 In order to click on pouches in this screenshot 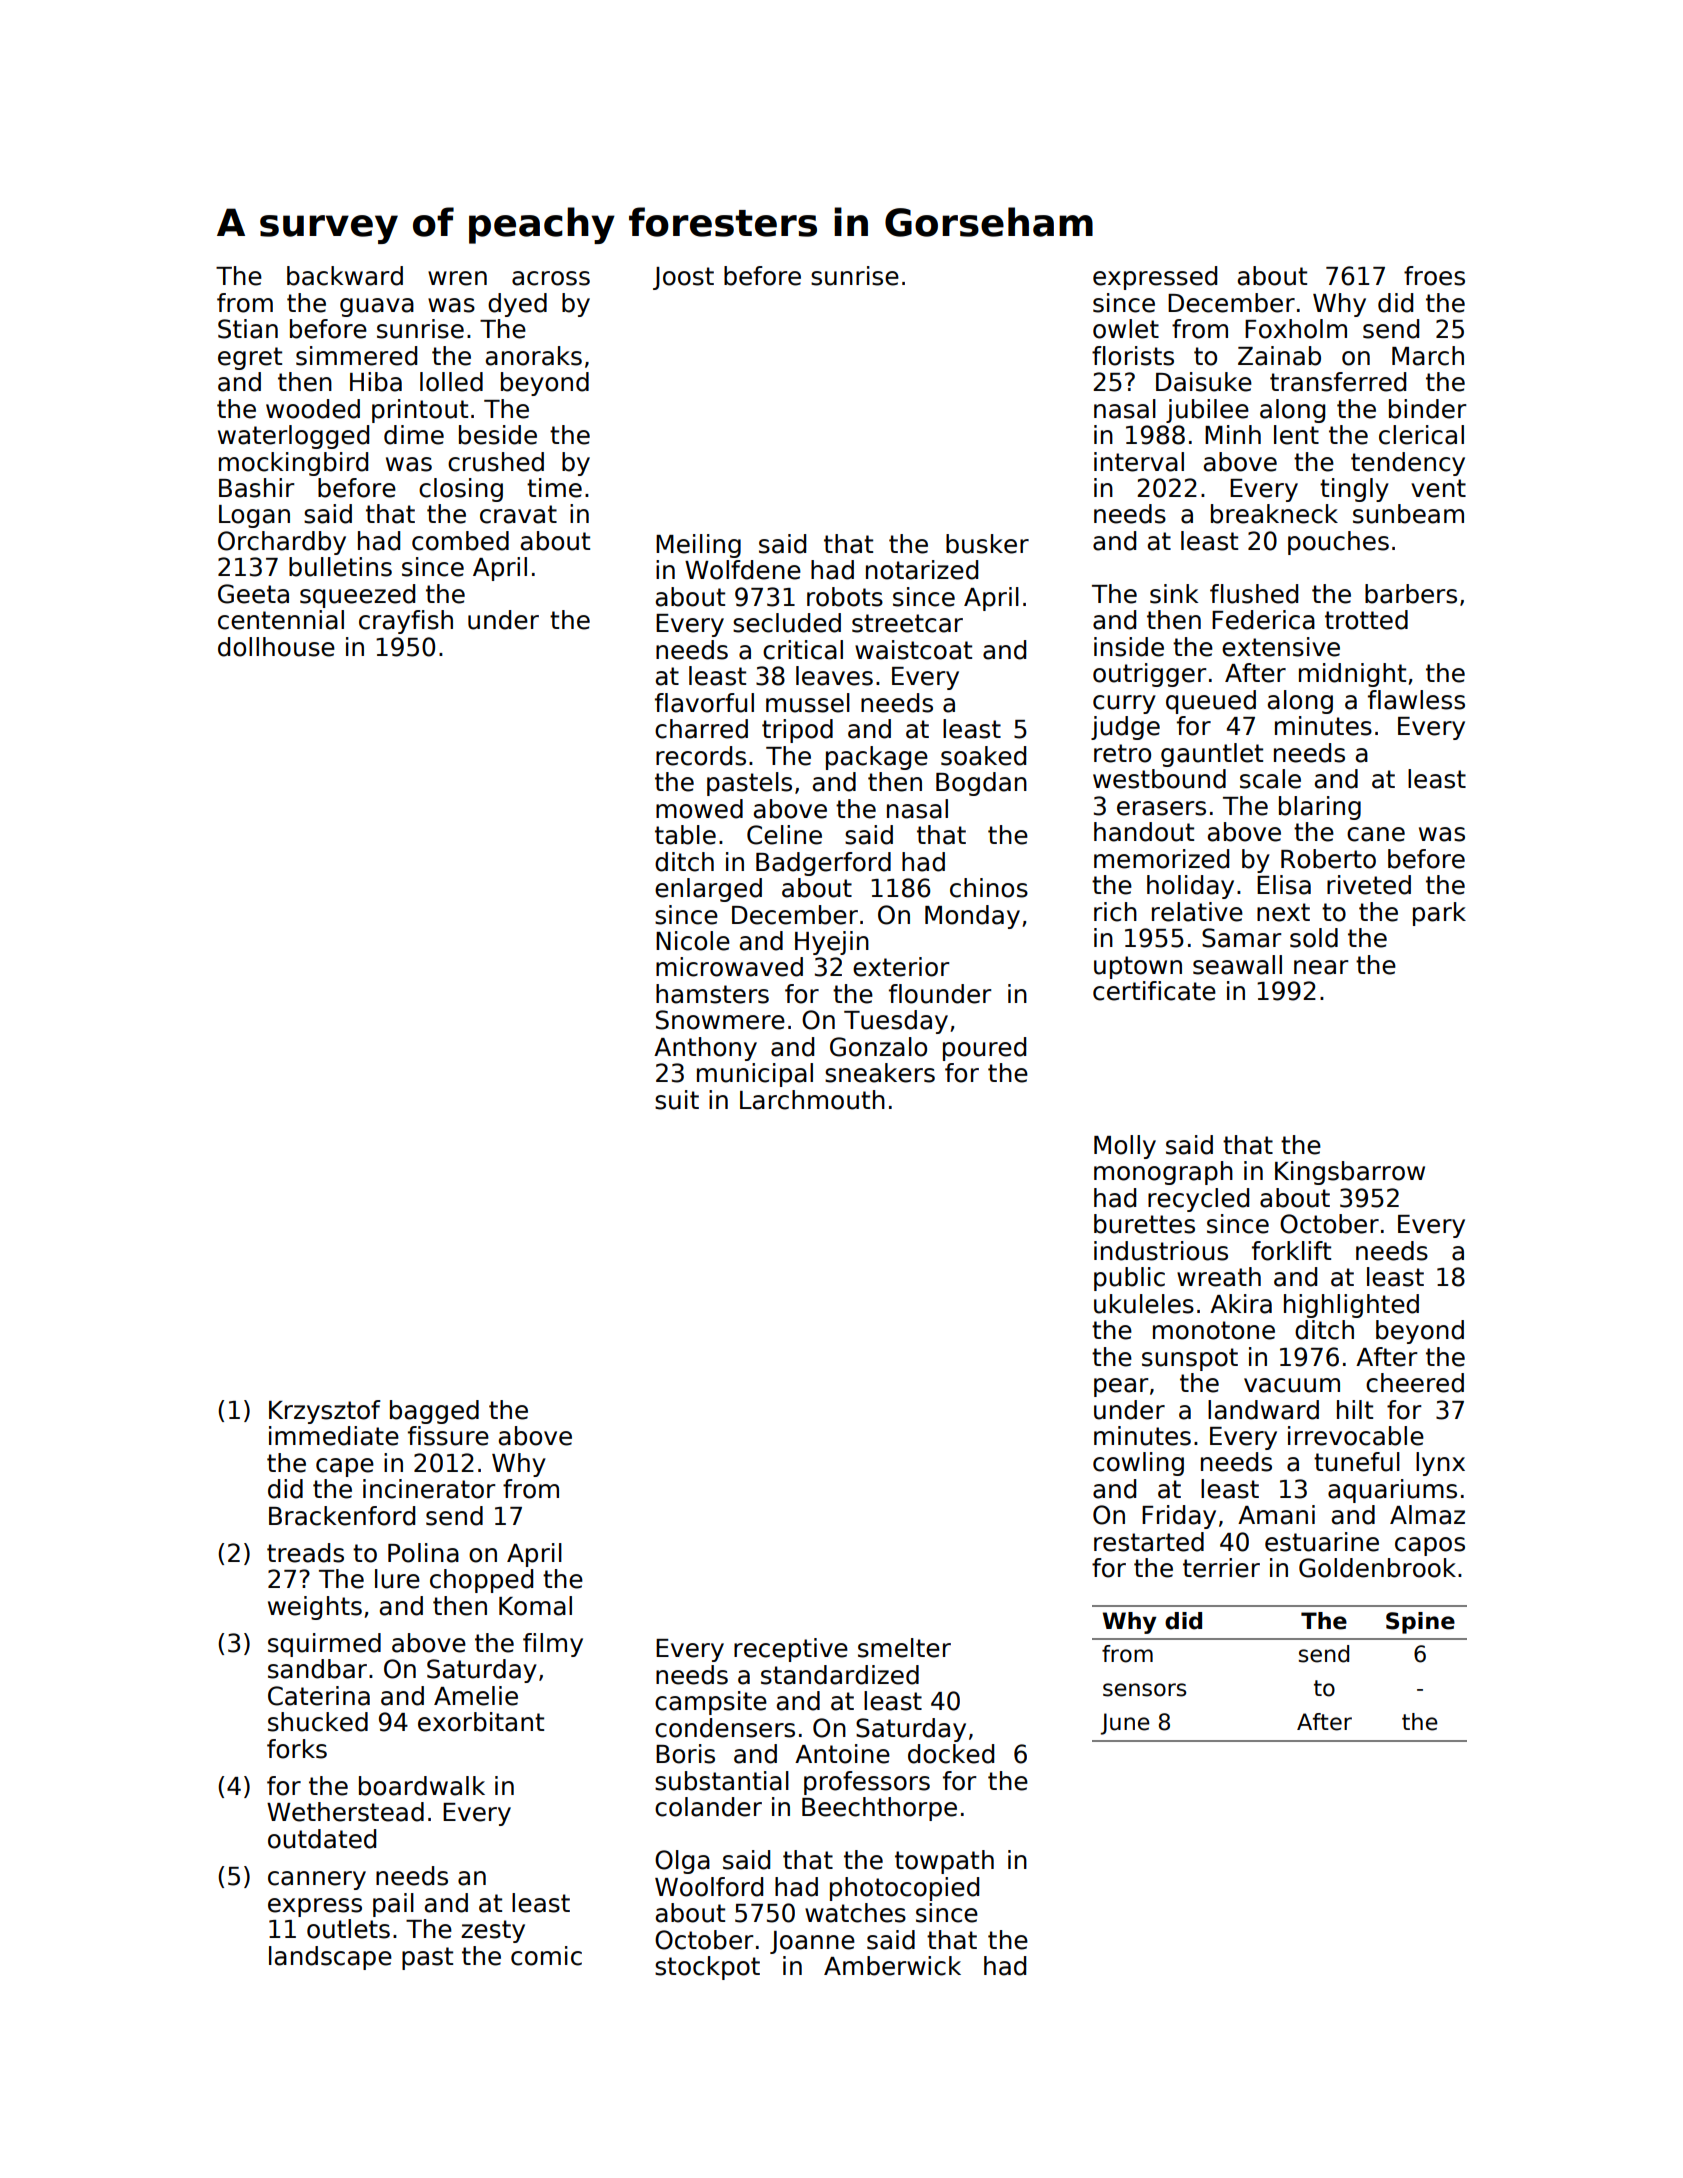, I will do `click(1338, 543)`.
